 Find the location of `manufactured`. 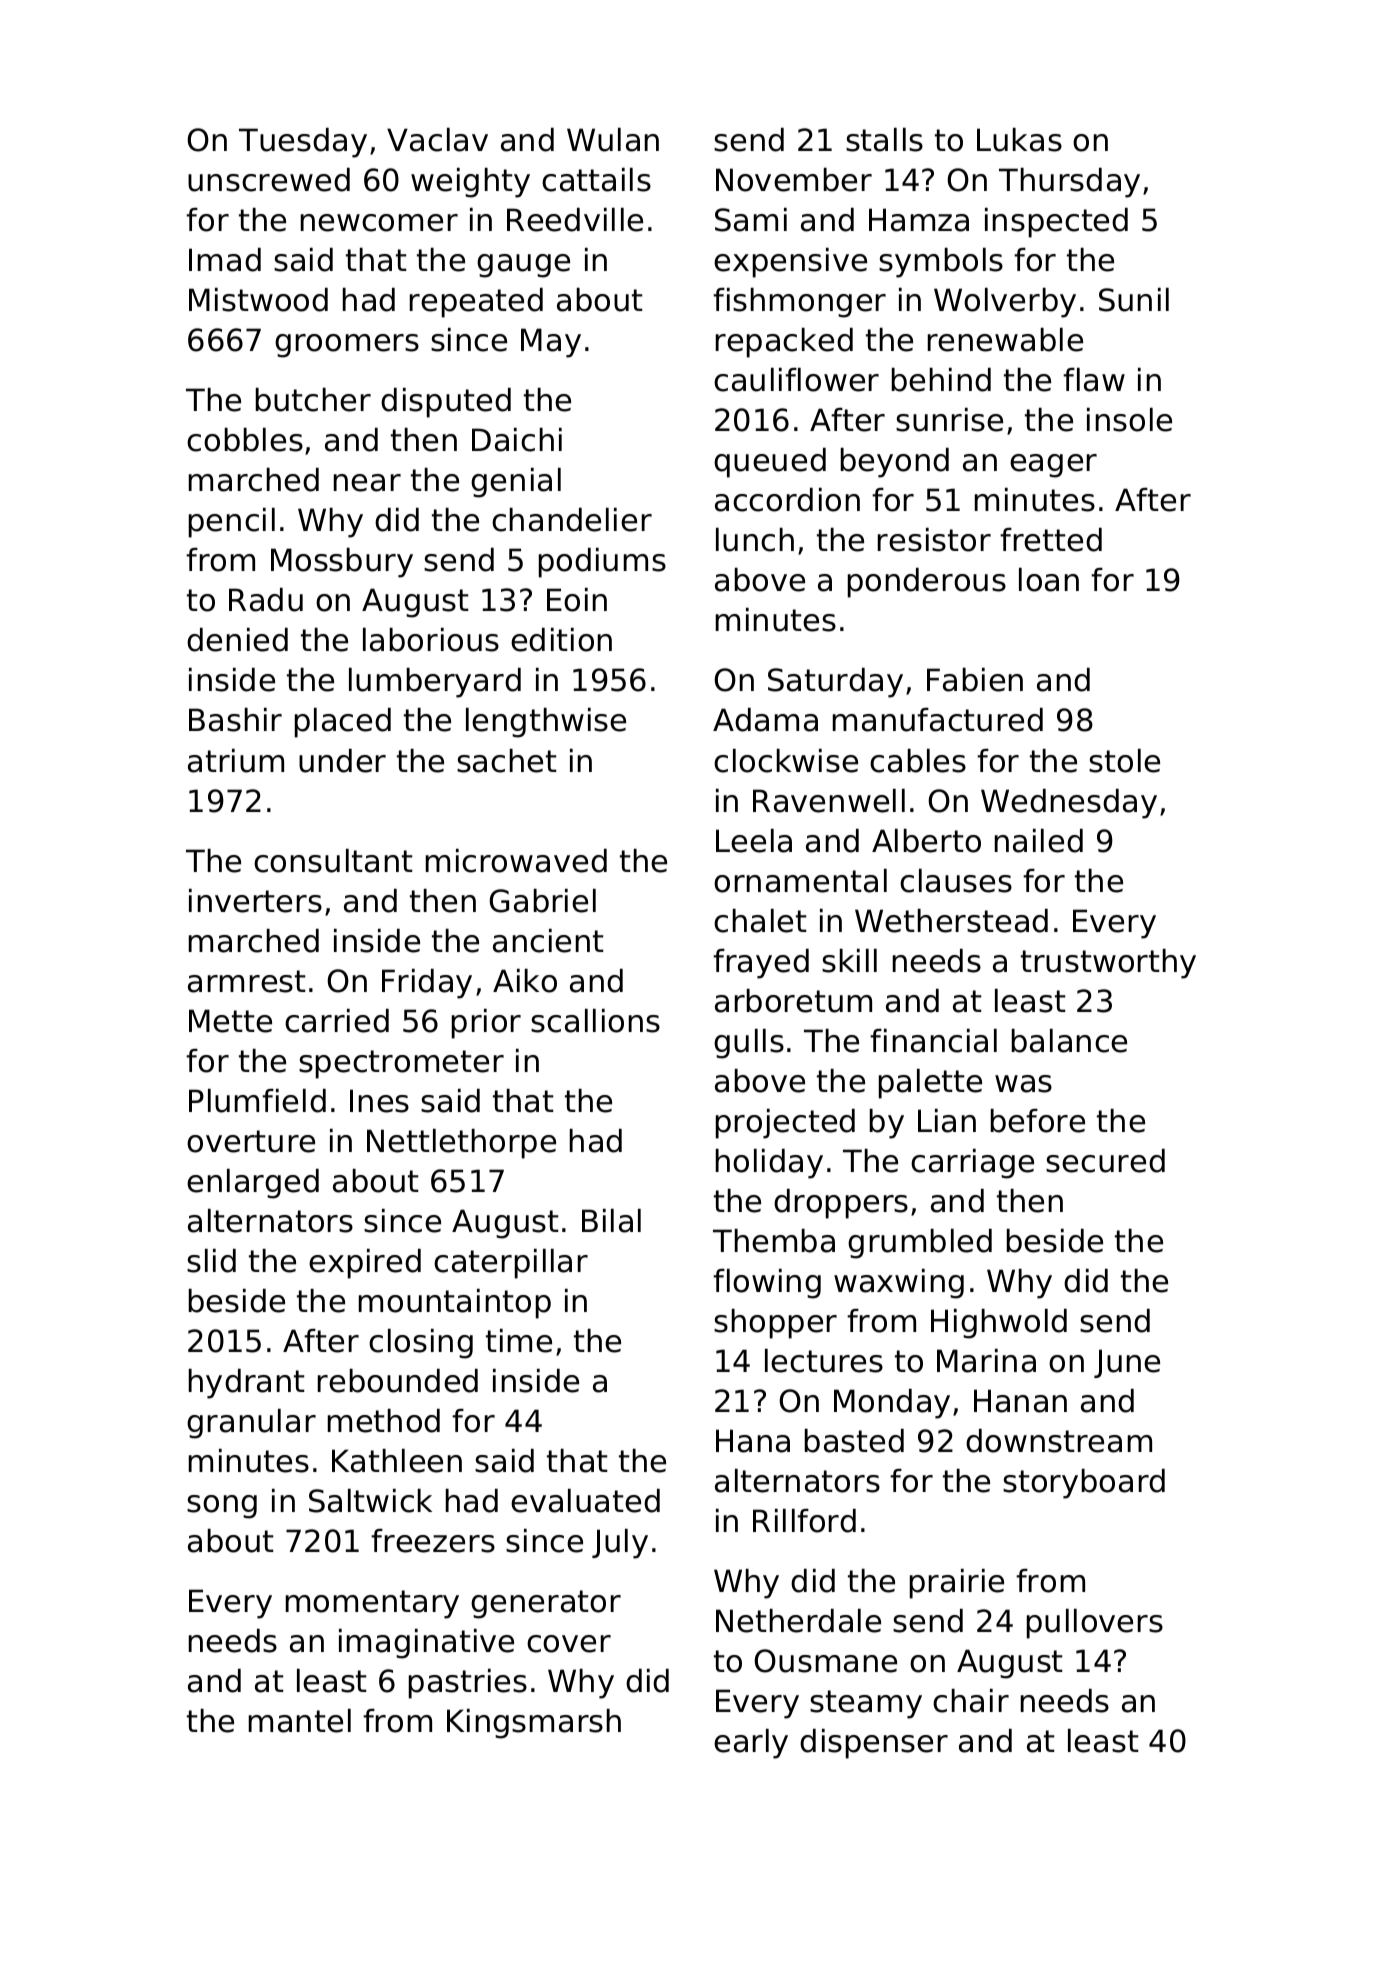

manufactured is located at coordinates (938, 720).
